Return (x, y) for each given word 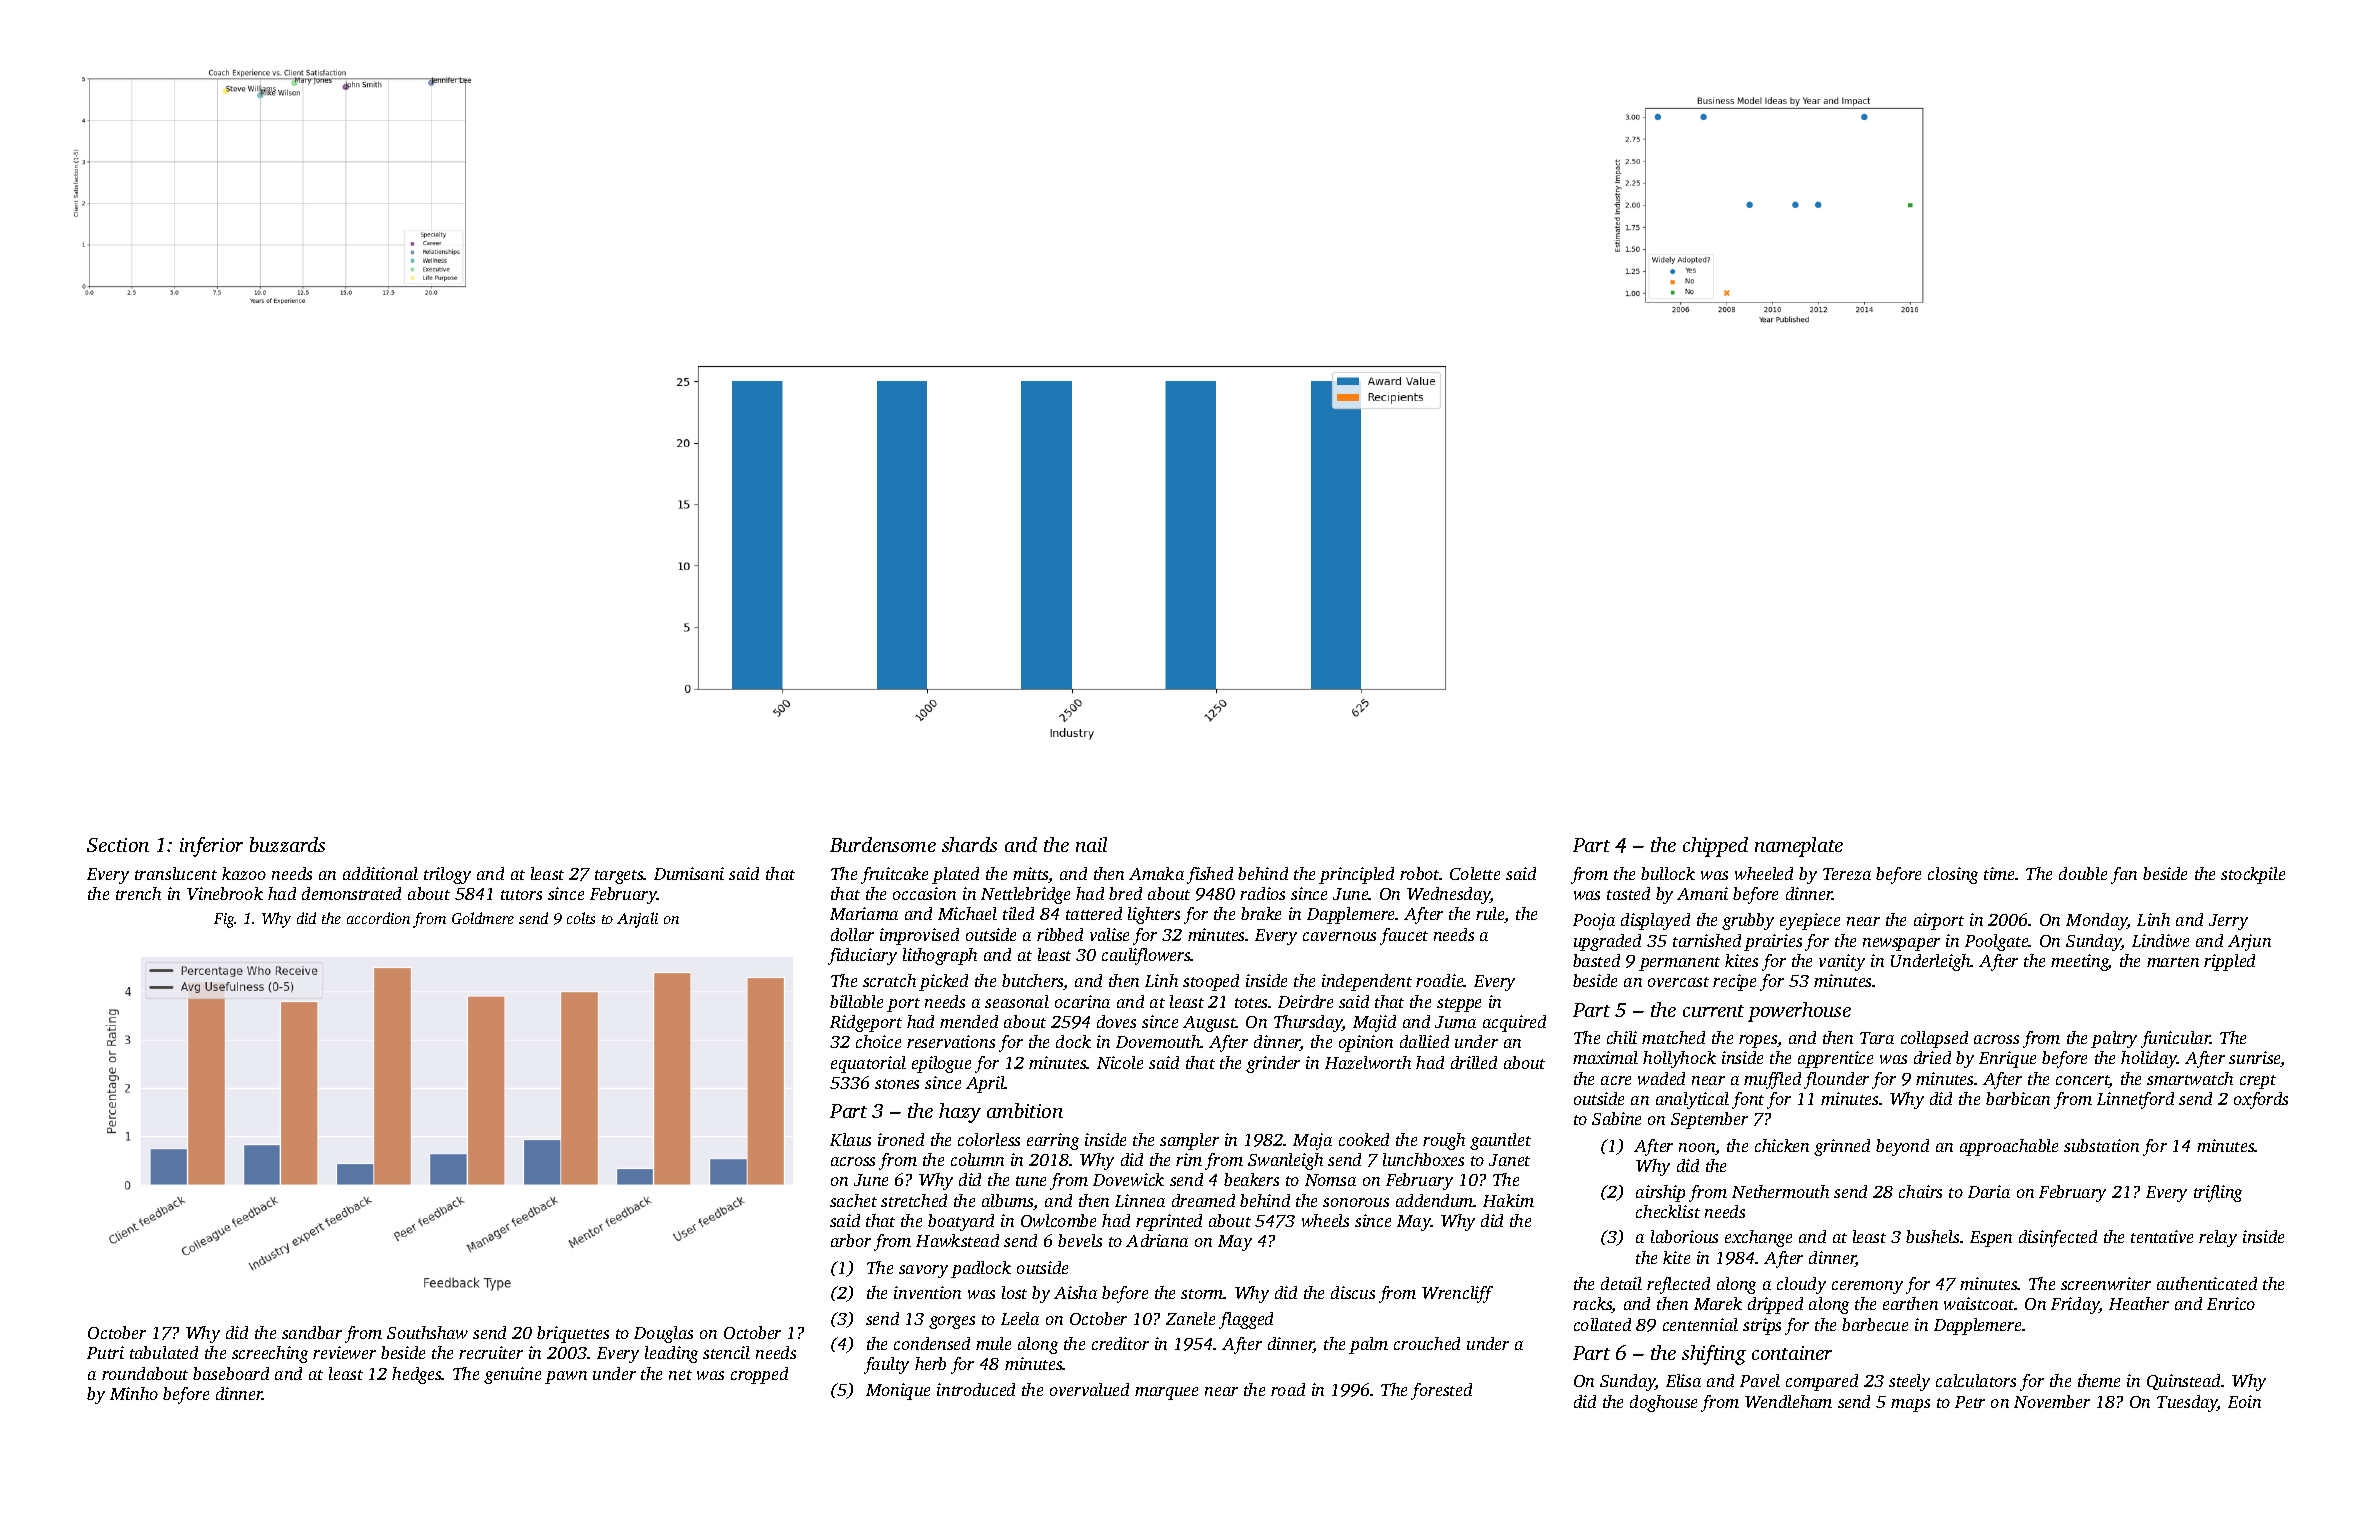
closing (1953, 875)
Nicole (1120, 1062)
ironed (901, 1139)
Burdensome (883, 844)
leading (671, 1354)
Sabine (1616, 1118)
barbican (2018, 1098)
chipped (1715, 847)
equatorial (868, 1064)
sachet (853, 1200)
